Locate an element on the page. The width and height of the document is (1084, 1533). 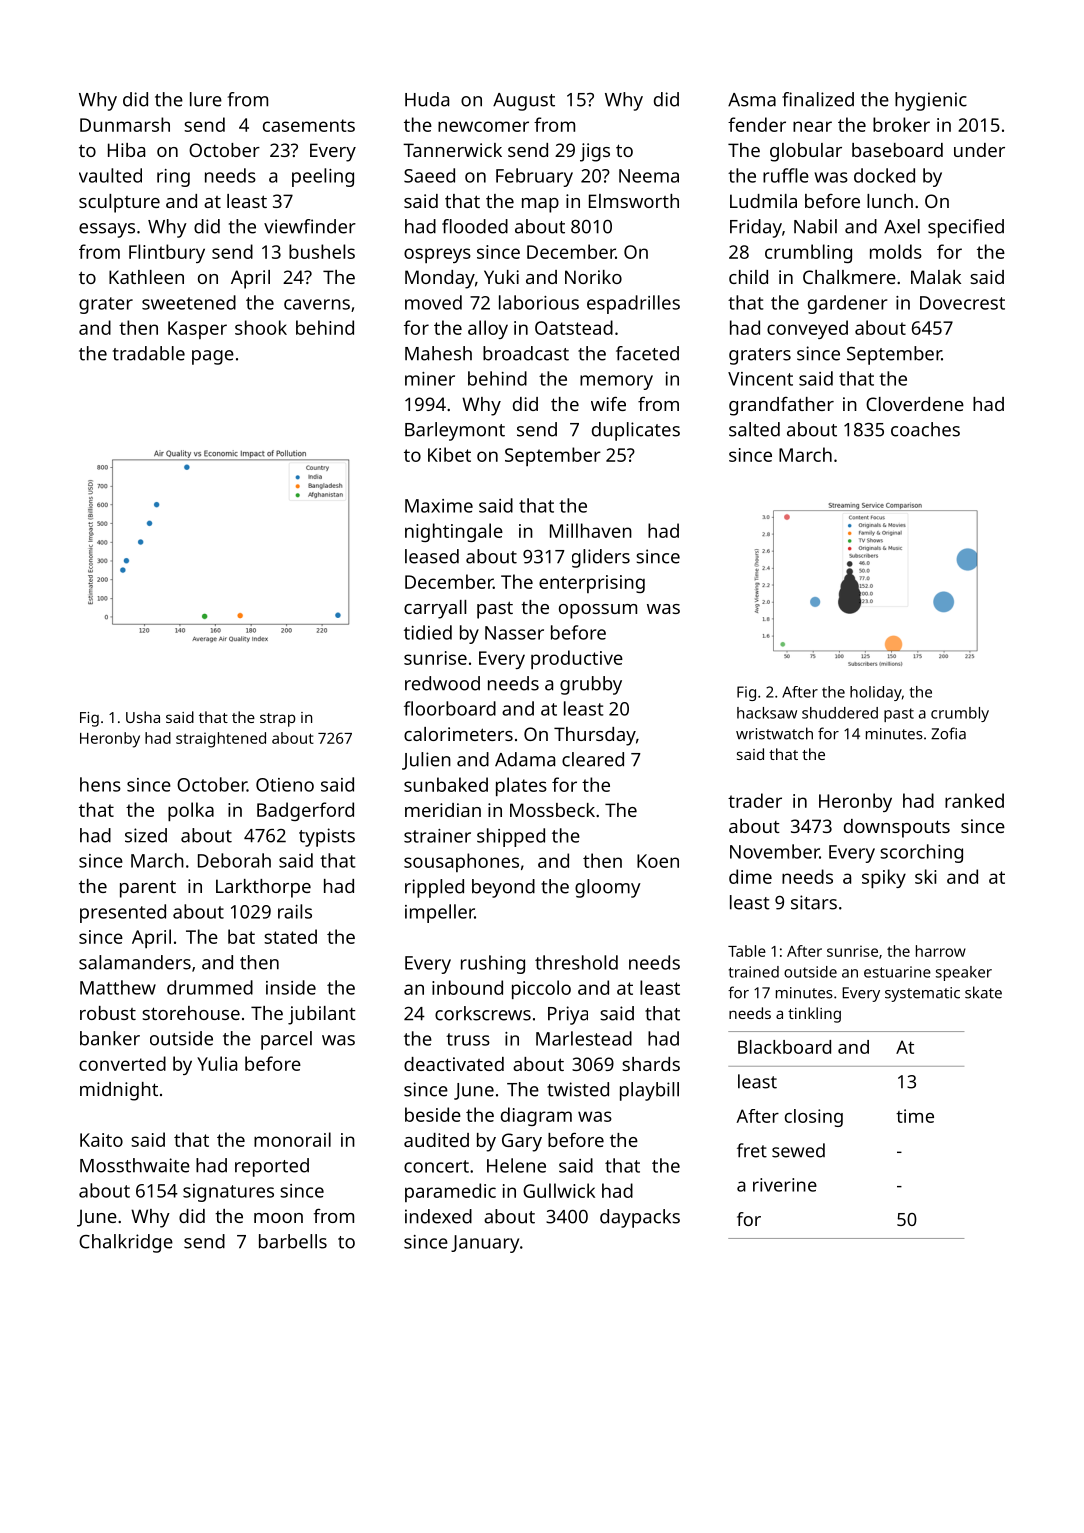
crumbly is located at coordinates (960, 714).
